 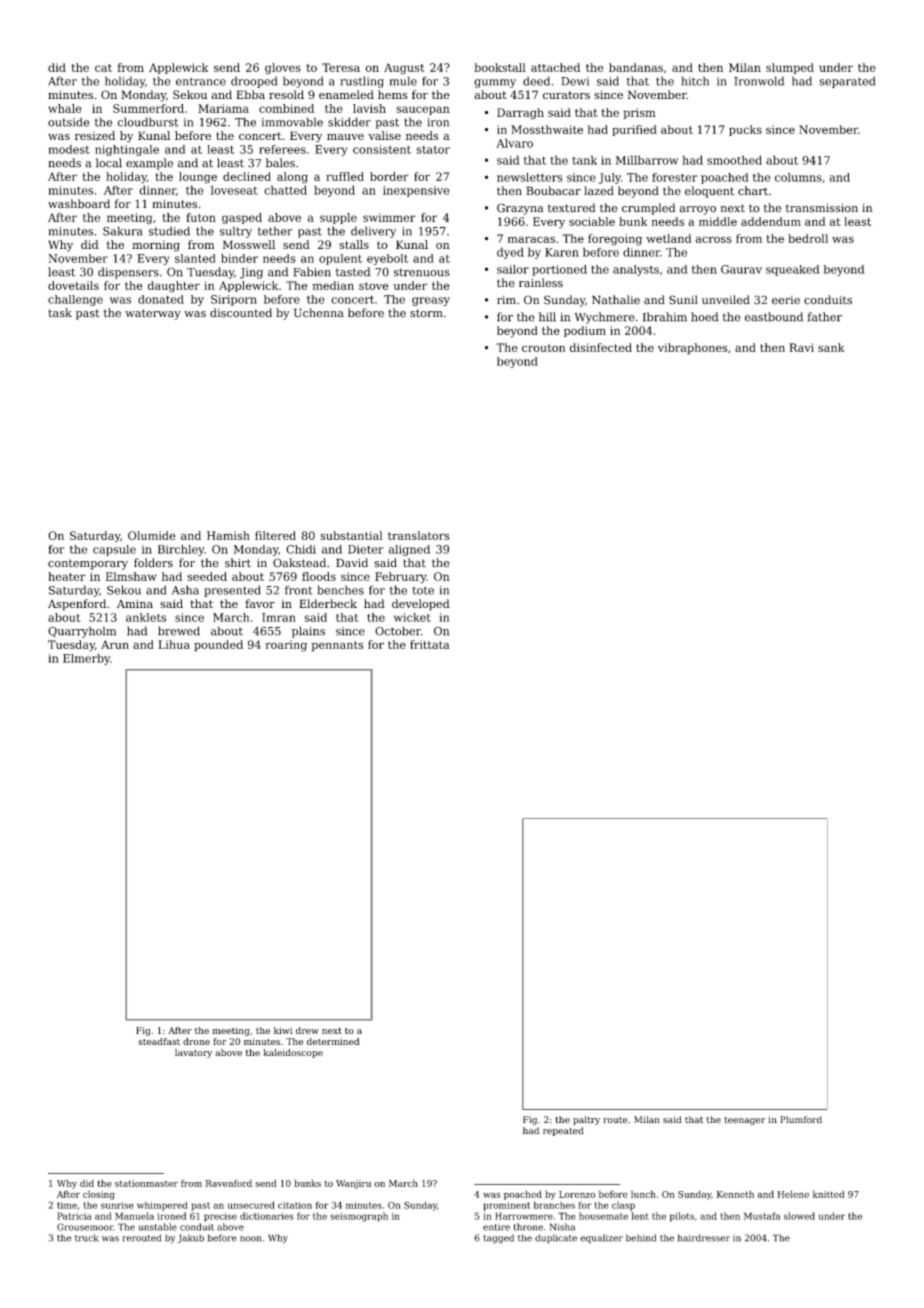 What do you see at coordinates (333, 1041) in the document?
I see `determined` at bounding box center [333, 1041].
